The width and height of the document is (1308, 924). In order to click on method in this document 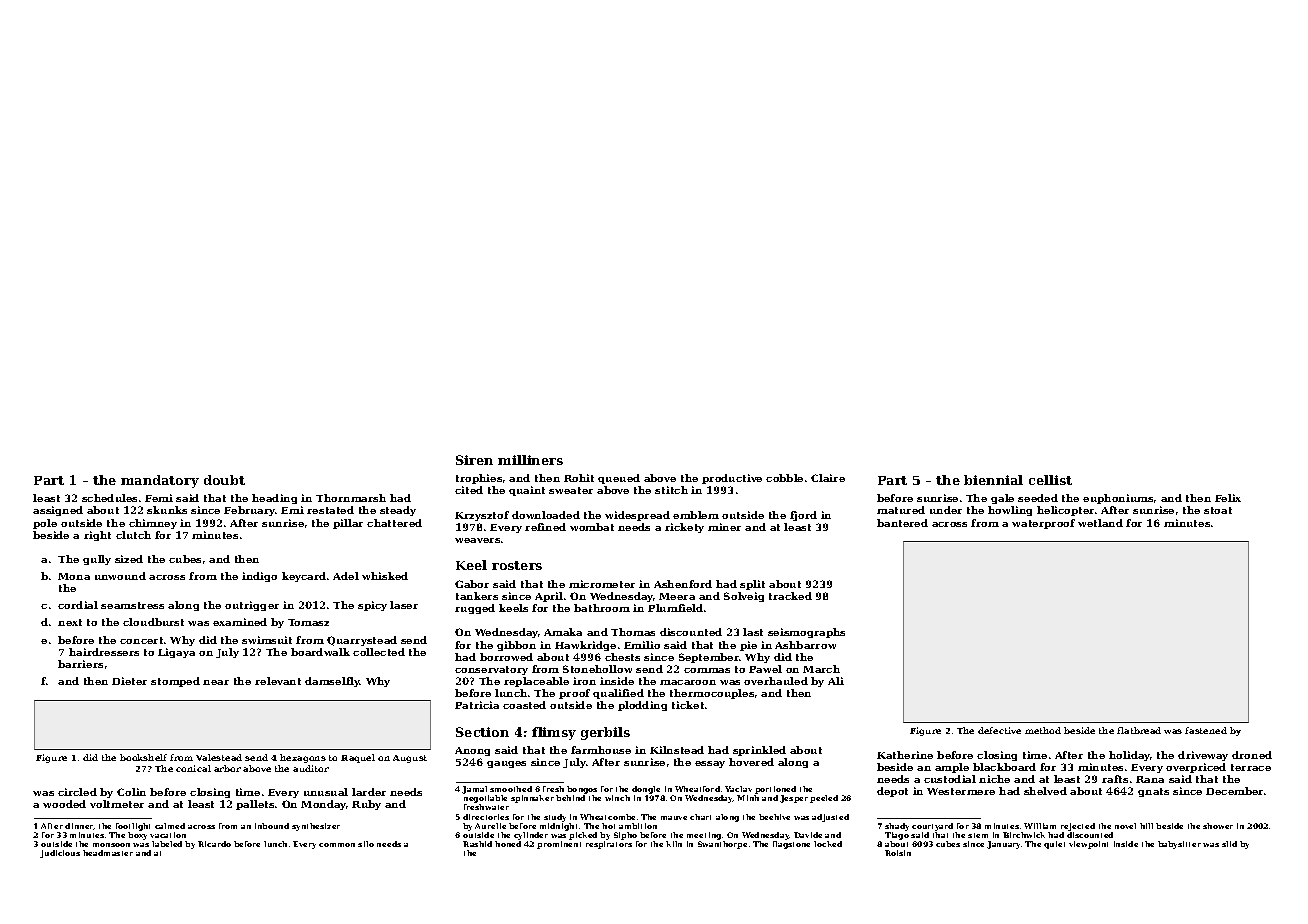, I will do `click(1043, 730)`.
